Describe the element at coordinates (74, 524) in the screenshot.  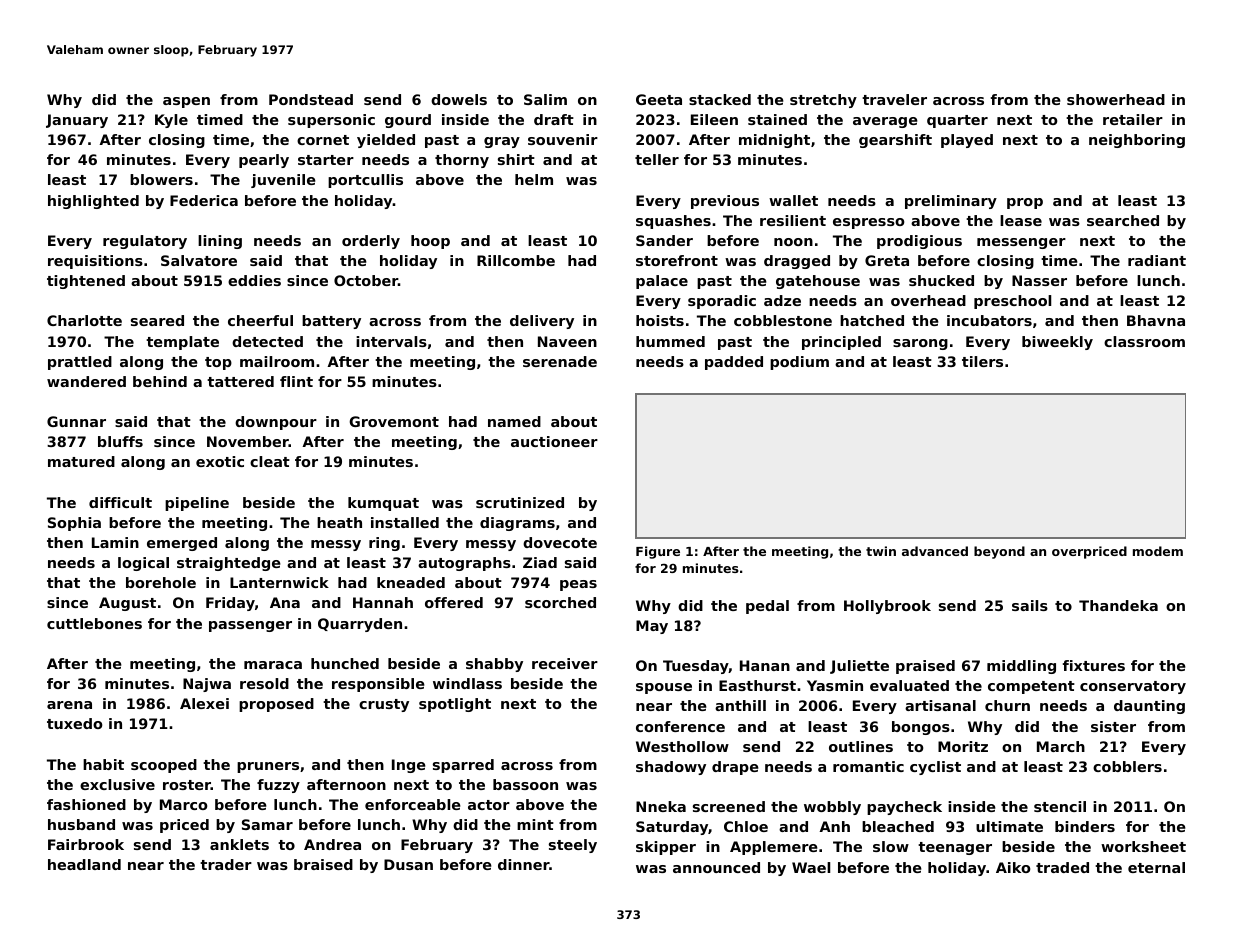
I see `Sophia` at that location.
